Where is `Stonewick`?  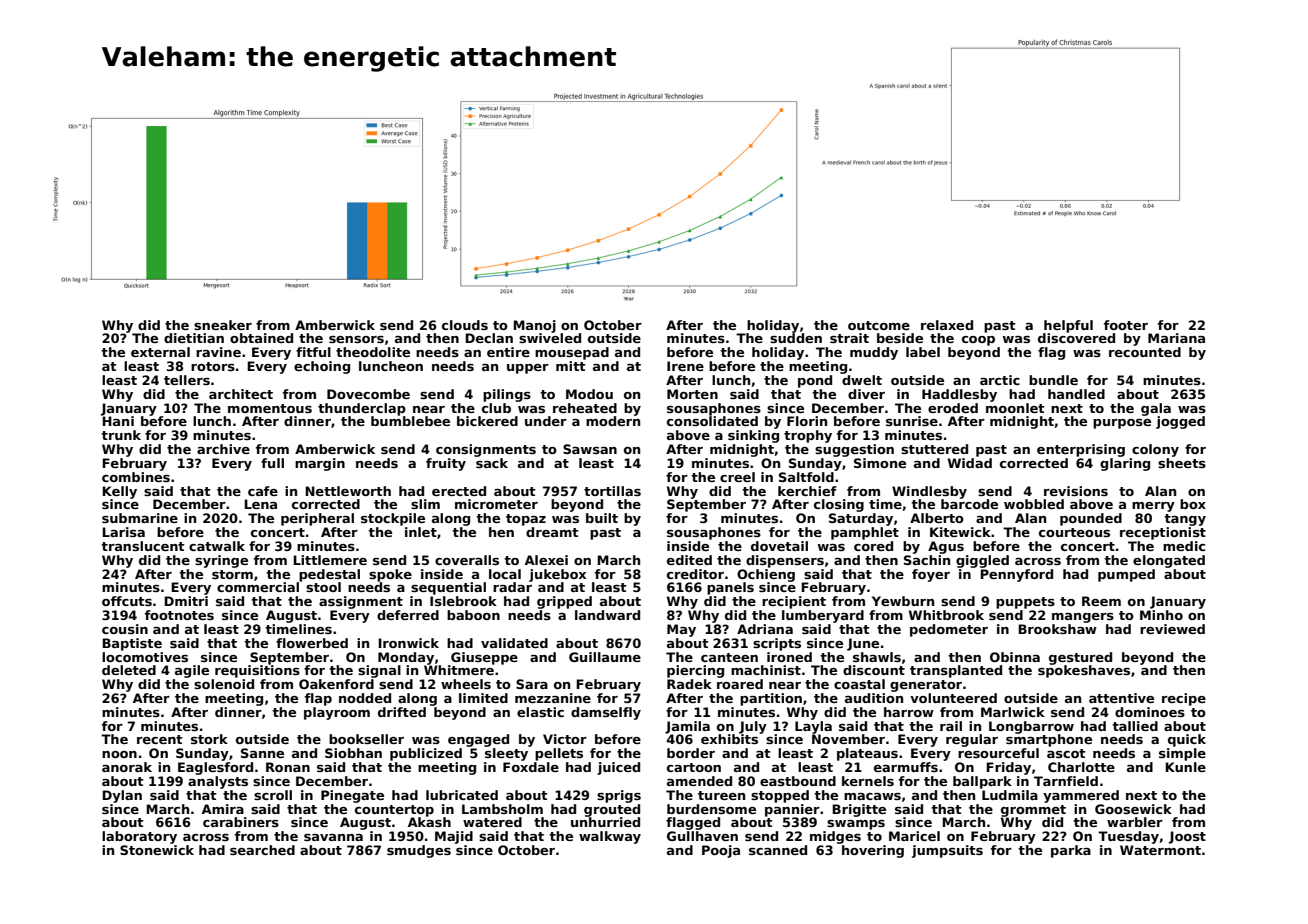
Stonewick is located at coordinates (157, 850).
